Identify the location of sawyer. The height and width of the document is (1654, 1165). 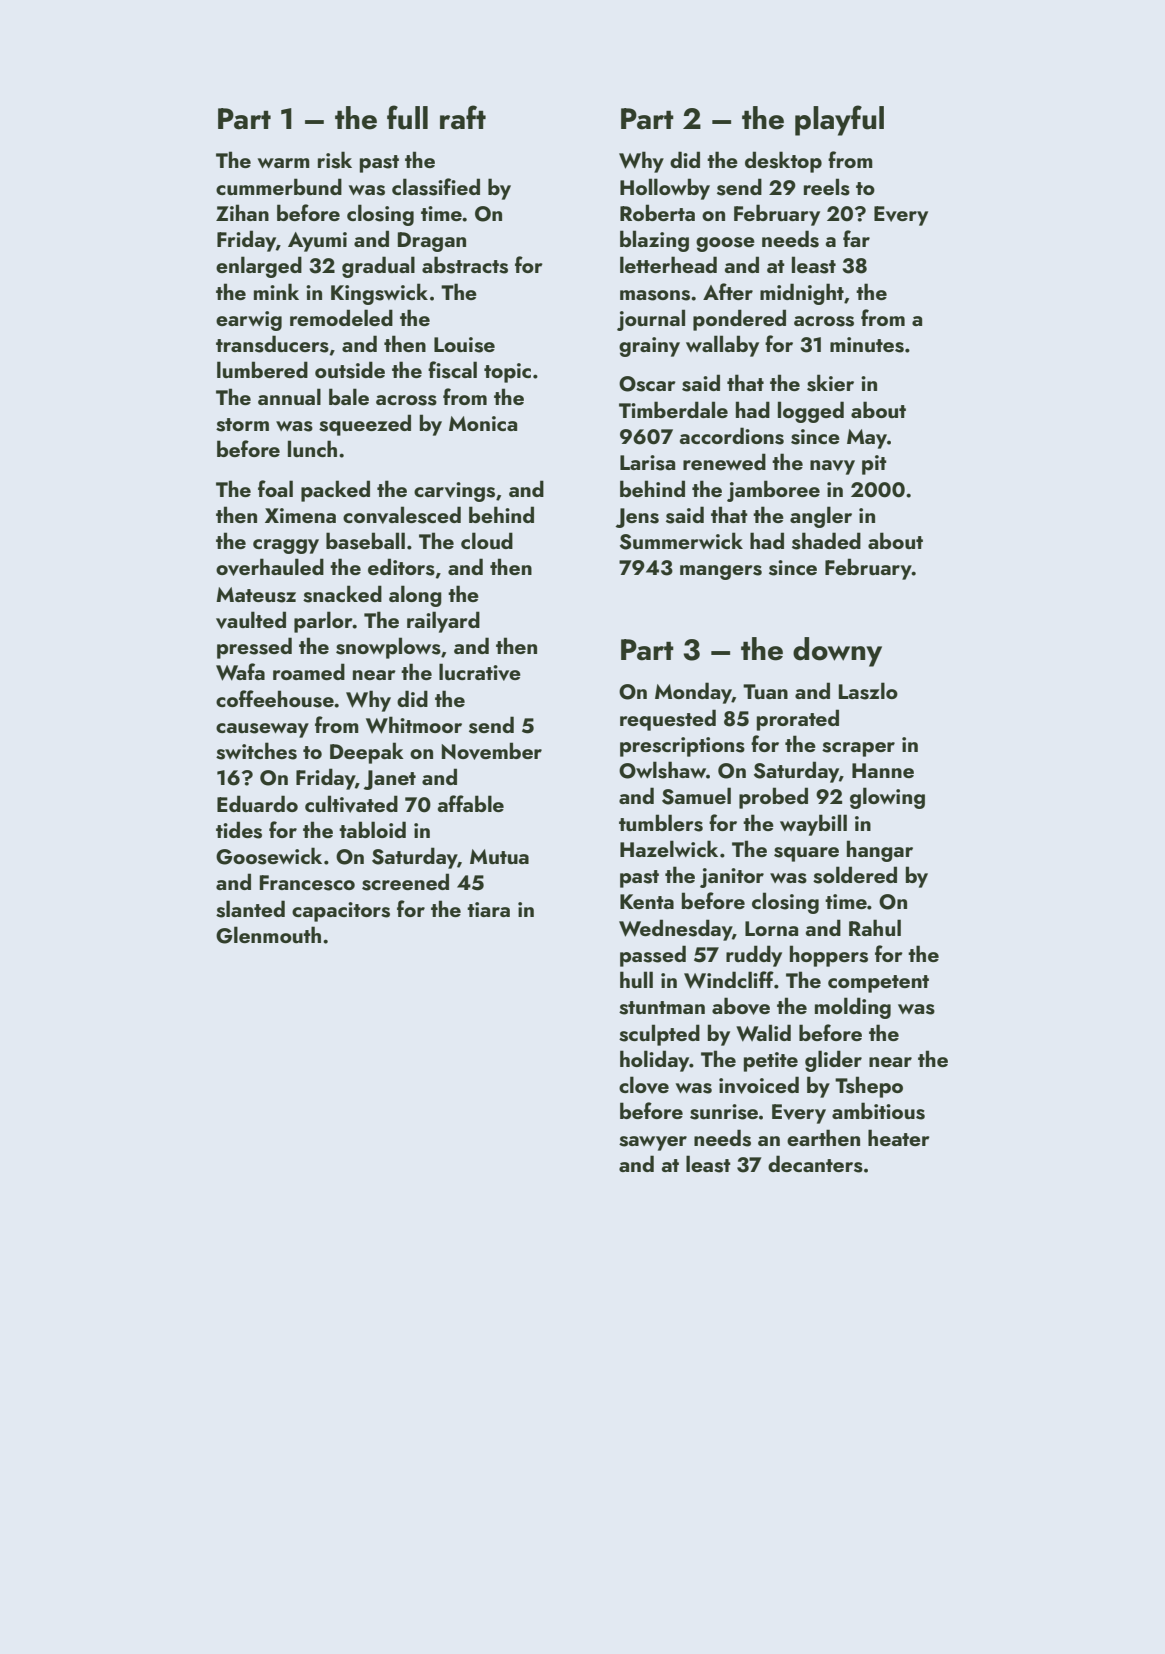
(653, 1143).
